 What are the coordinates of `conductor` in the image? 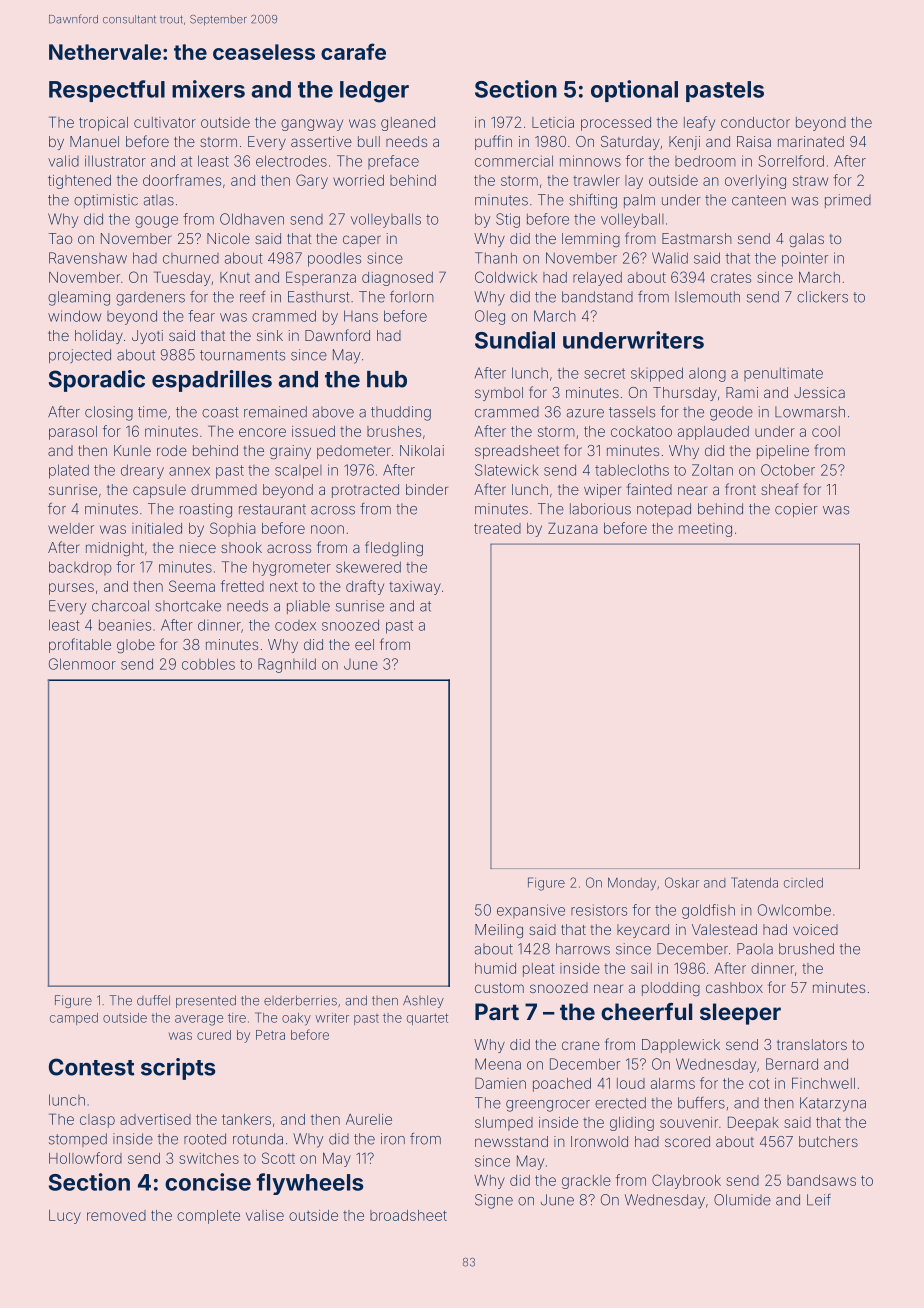 It's located at (755, 122).
